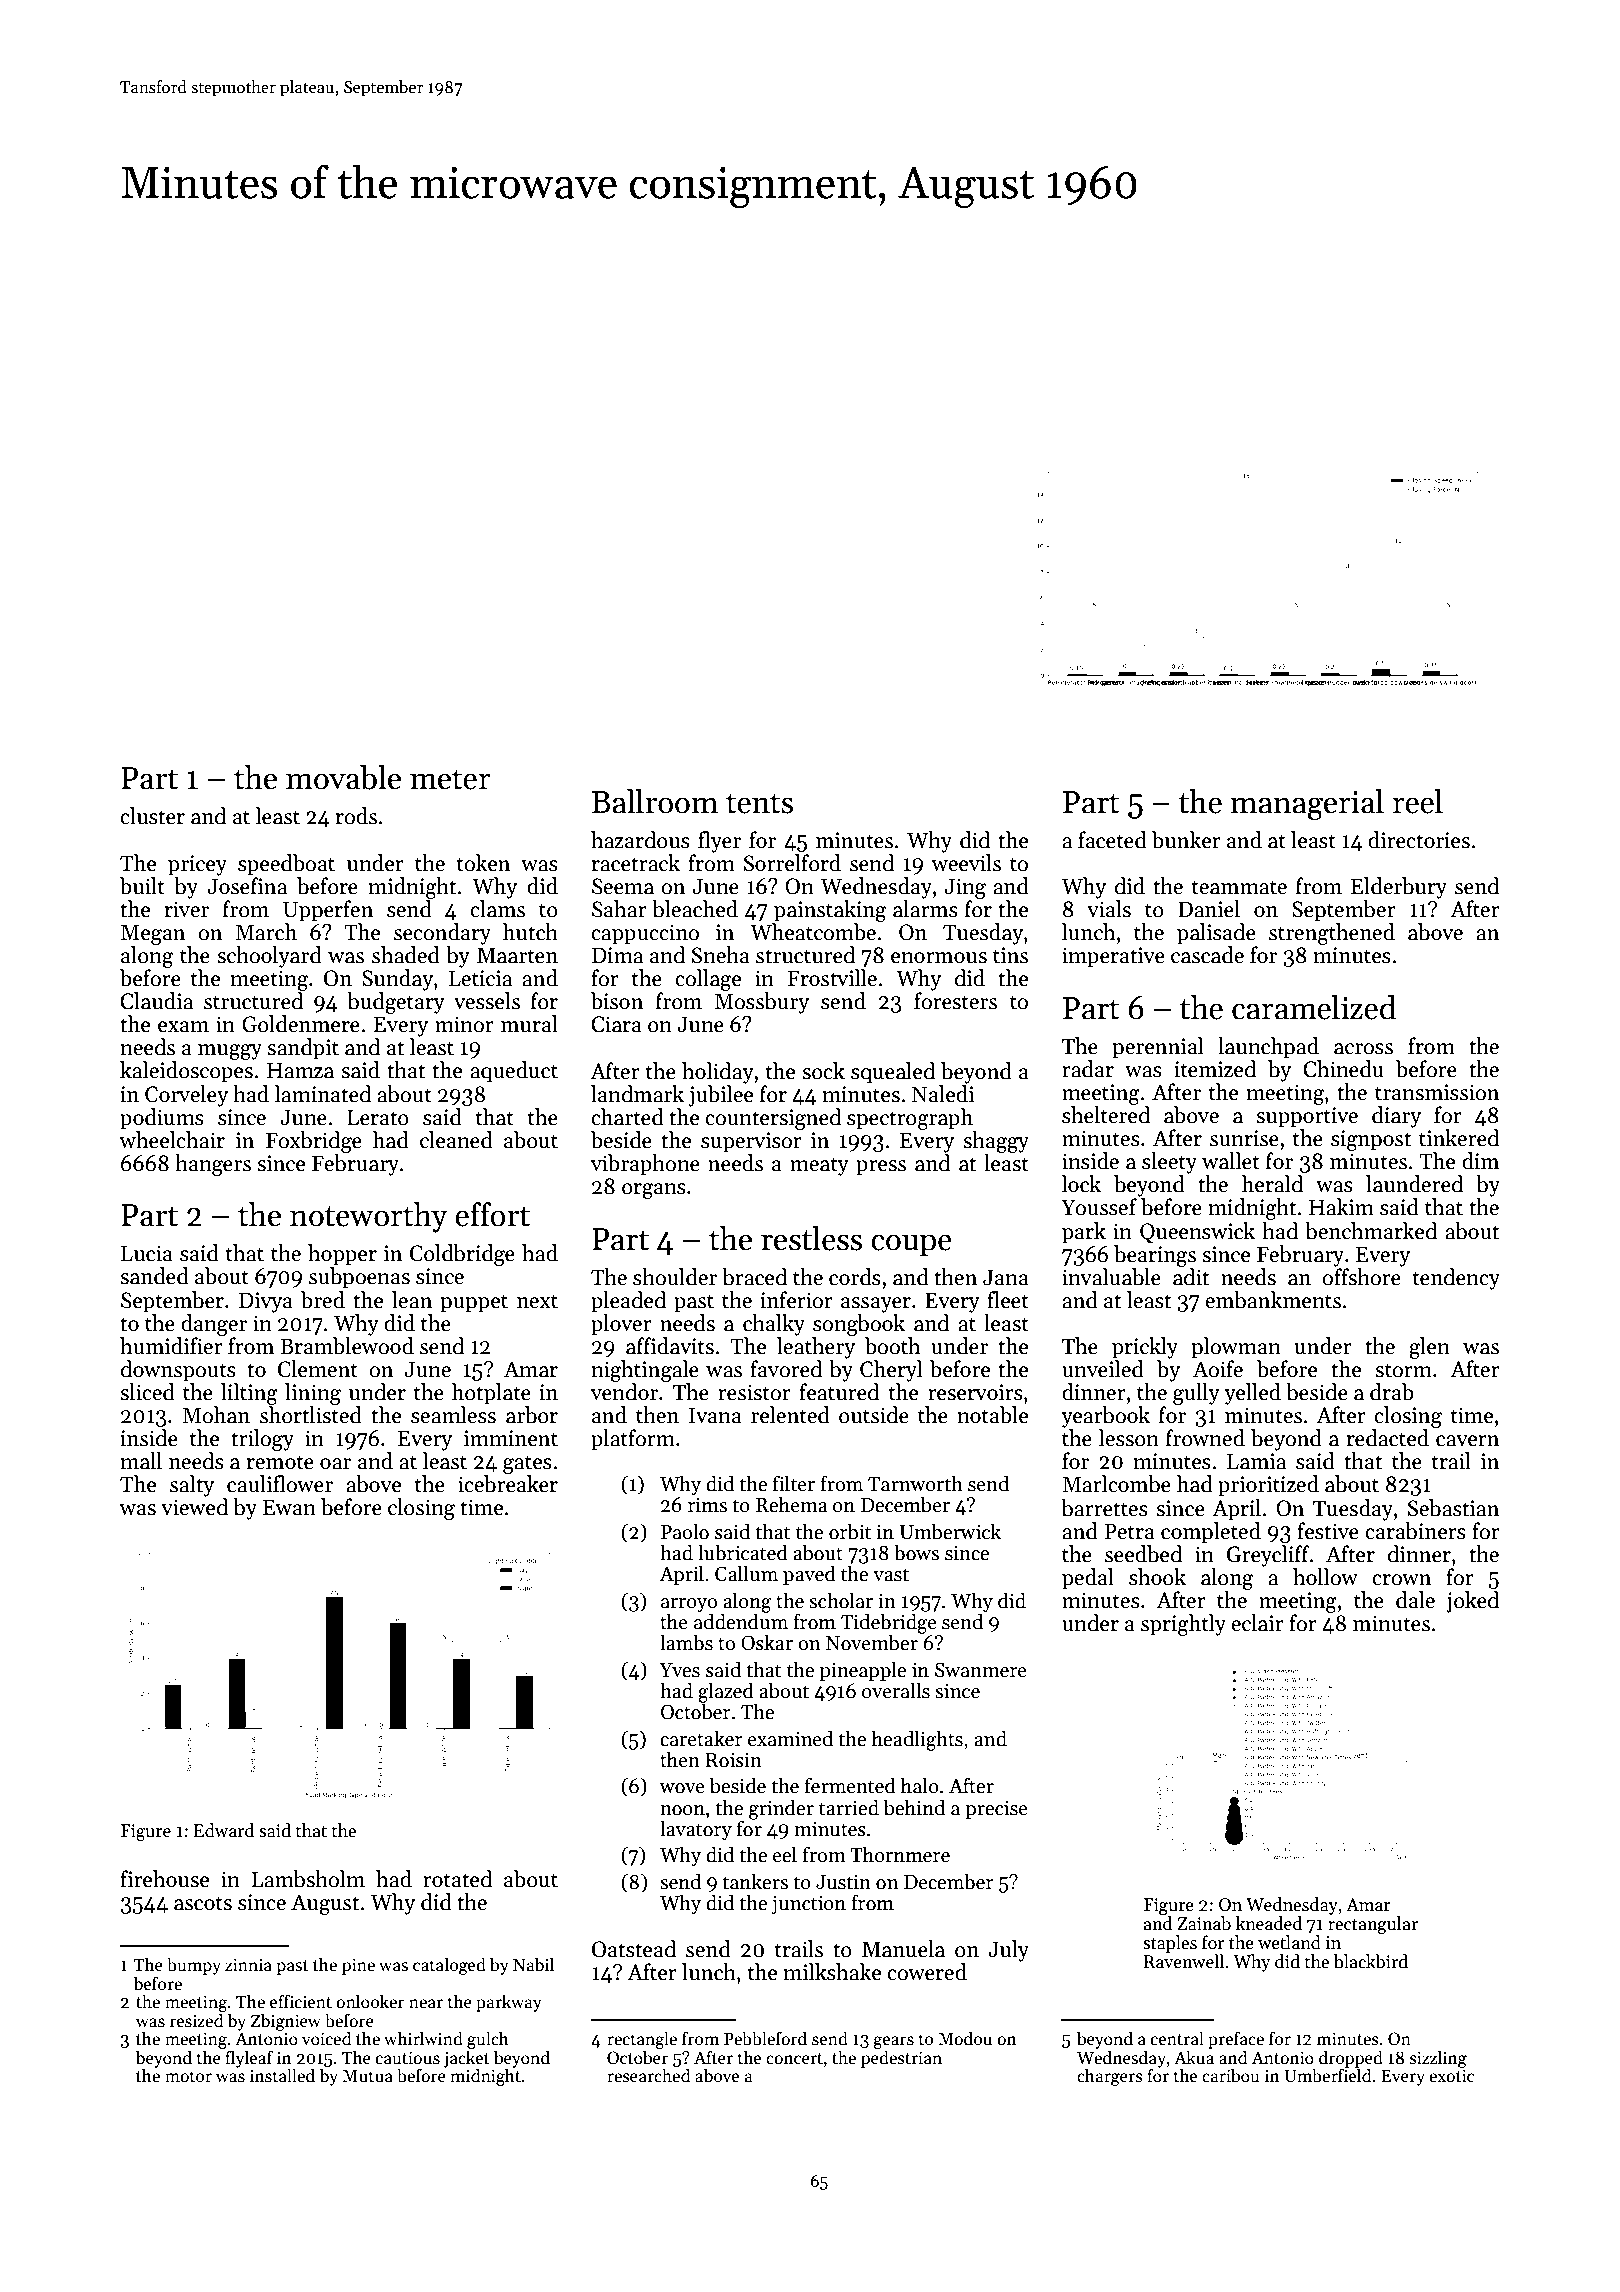 The image size is (1620, 2292). Describe the element at coordinates (1236, 1348) in the document. I see `plowman` at that location.
